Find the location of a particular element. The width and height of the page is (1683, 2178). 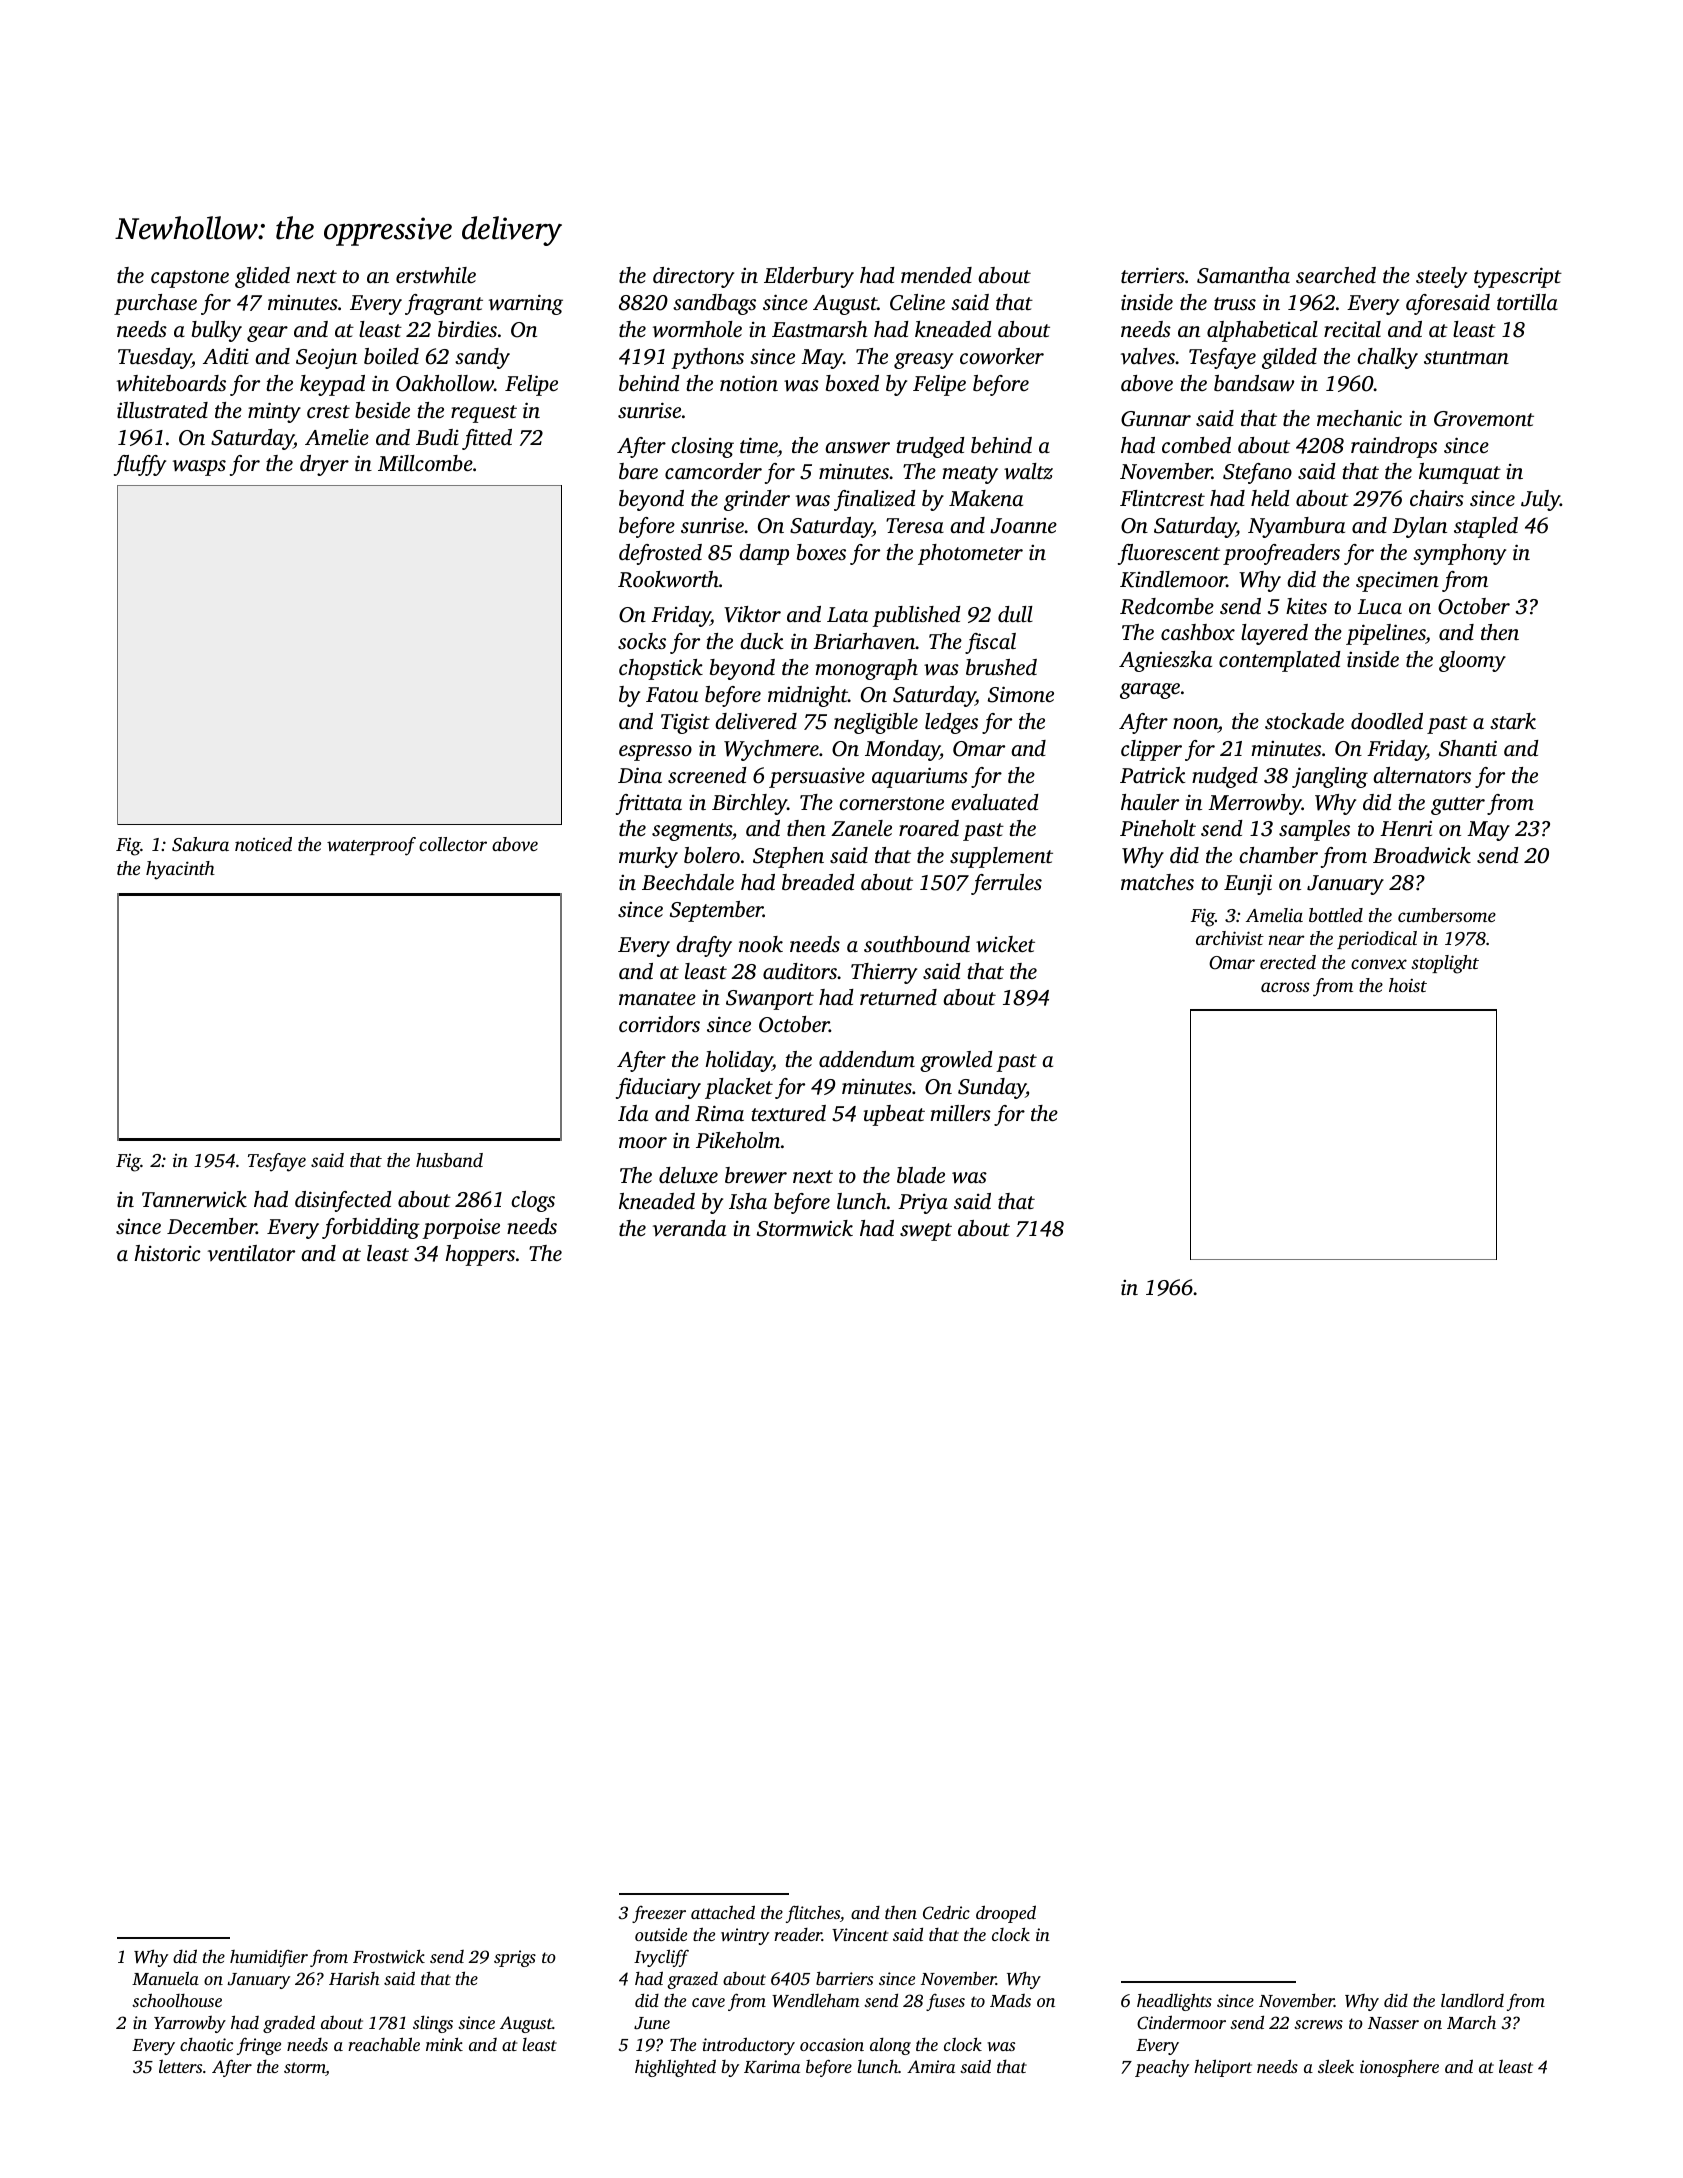

Monday is located at coordinates (902, 750).
